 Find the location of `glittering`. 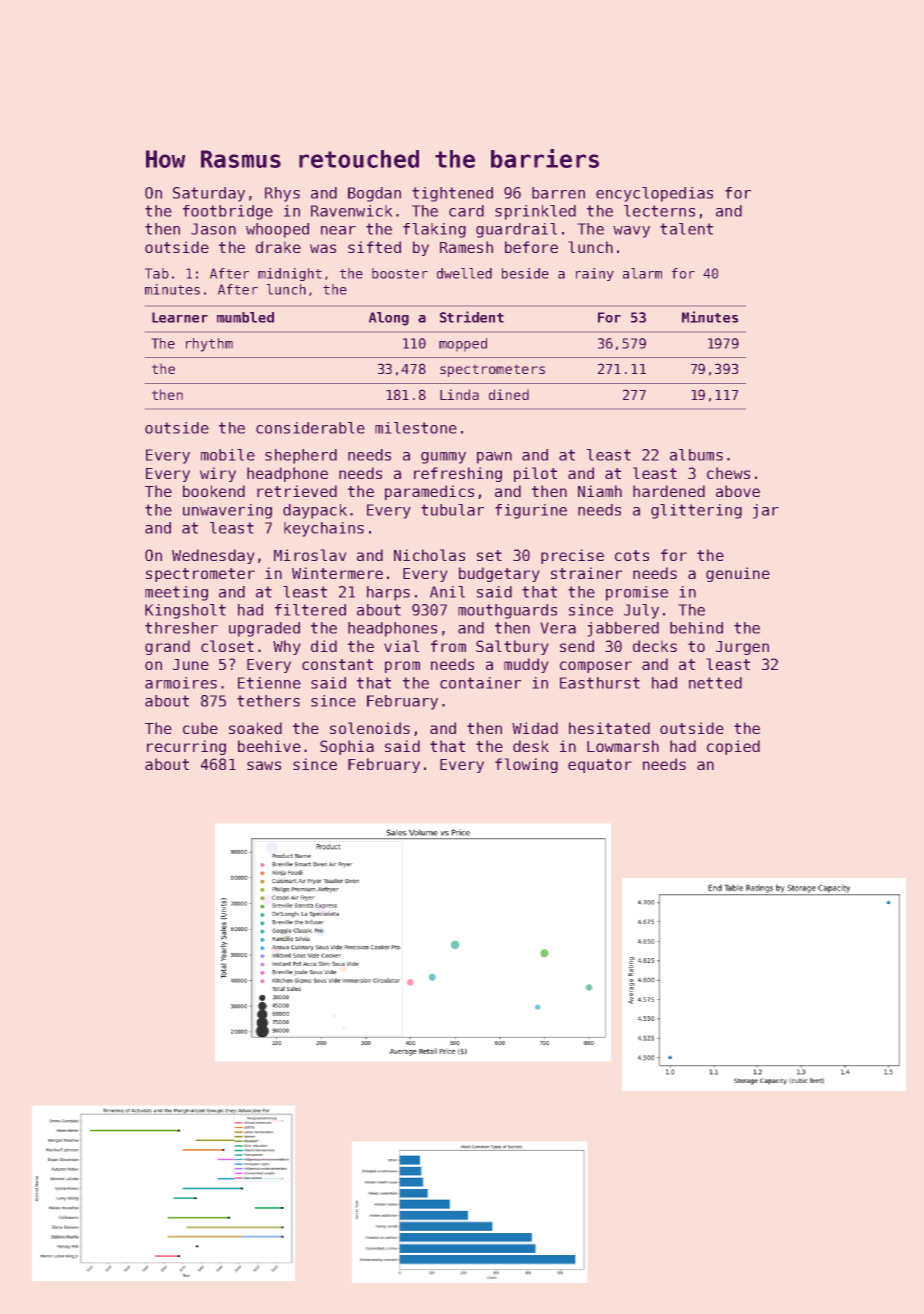

glittering is located at coordinates (696, 511).
